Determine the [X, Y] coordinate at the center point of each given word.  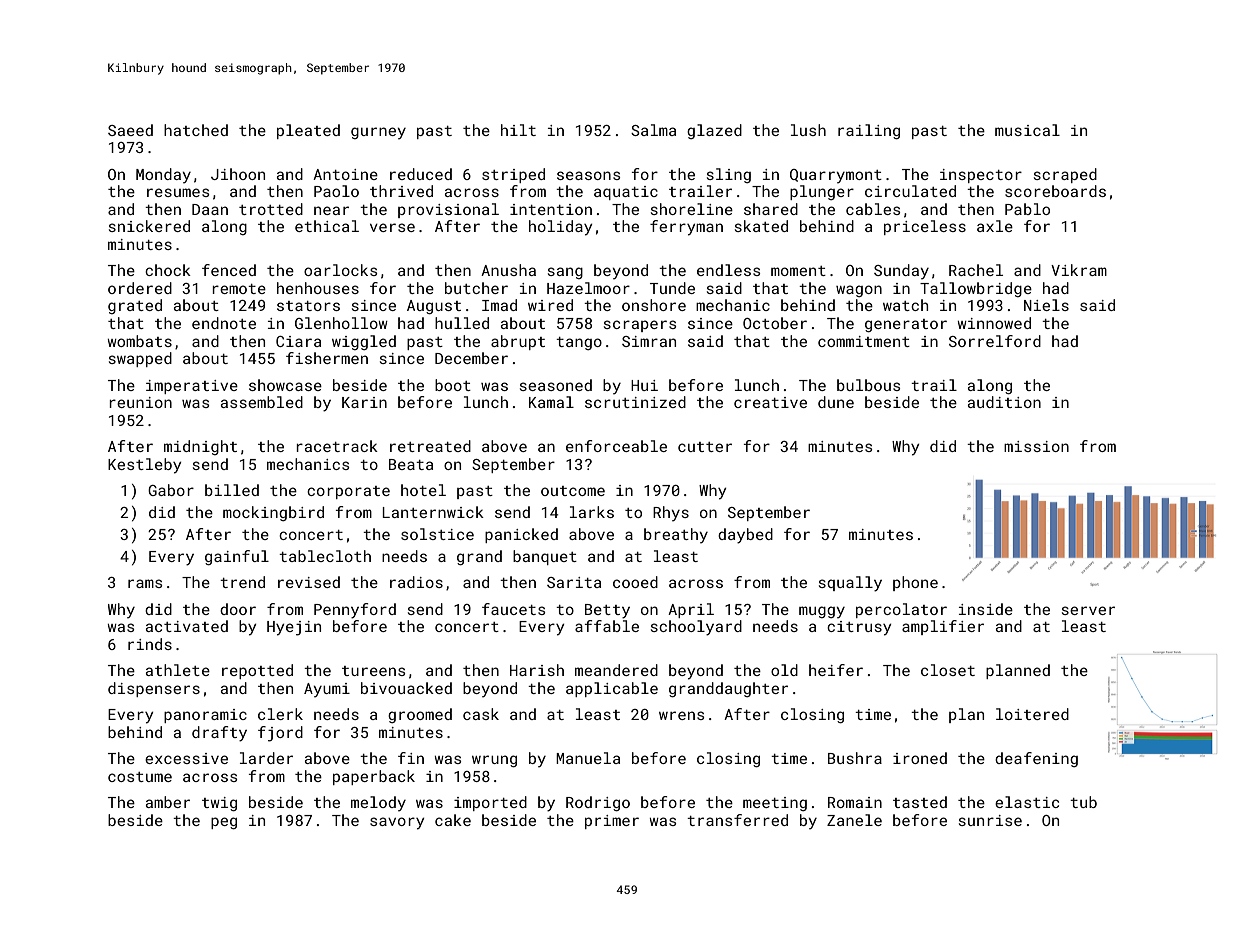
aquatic [626, 193]
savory [397, 823]
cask [481, 714]
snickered [149, 226]
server [1088, 610]
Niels [1046, 305]
